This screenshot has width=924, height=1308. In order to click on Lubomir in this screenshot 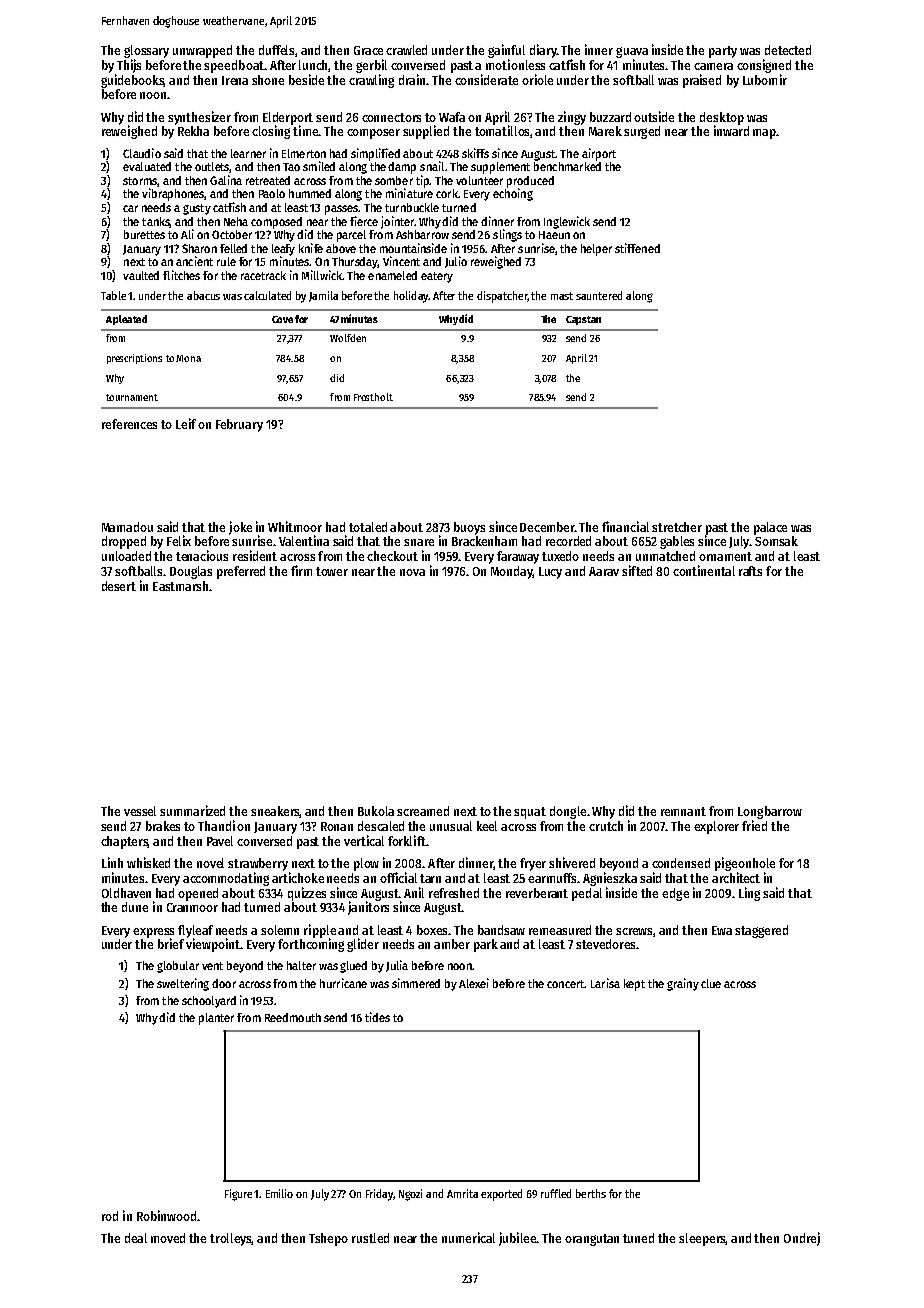, I will do `click(765, 79)`.
